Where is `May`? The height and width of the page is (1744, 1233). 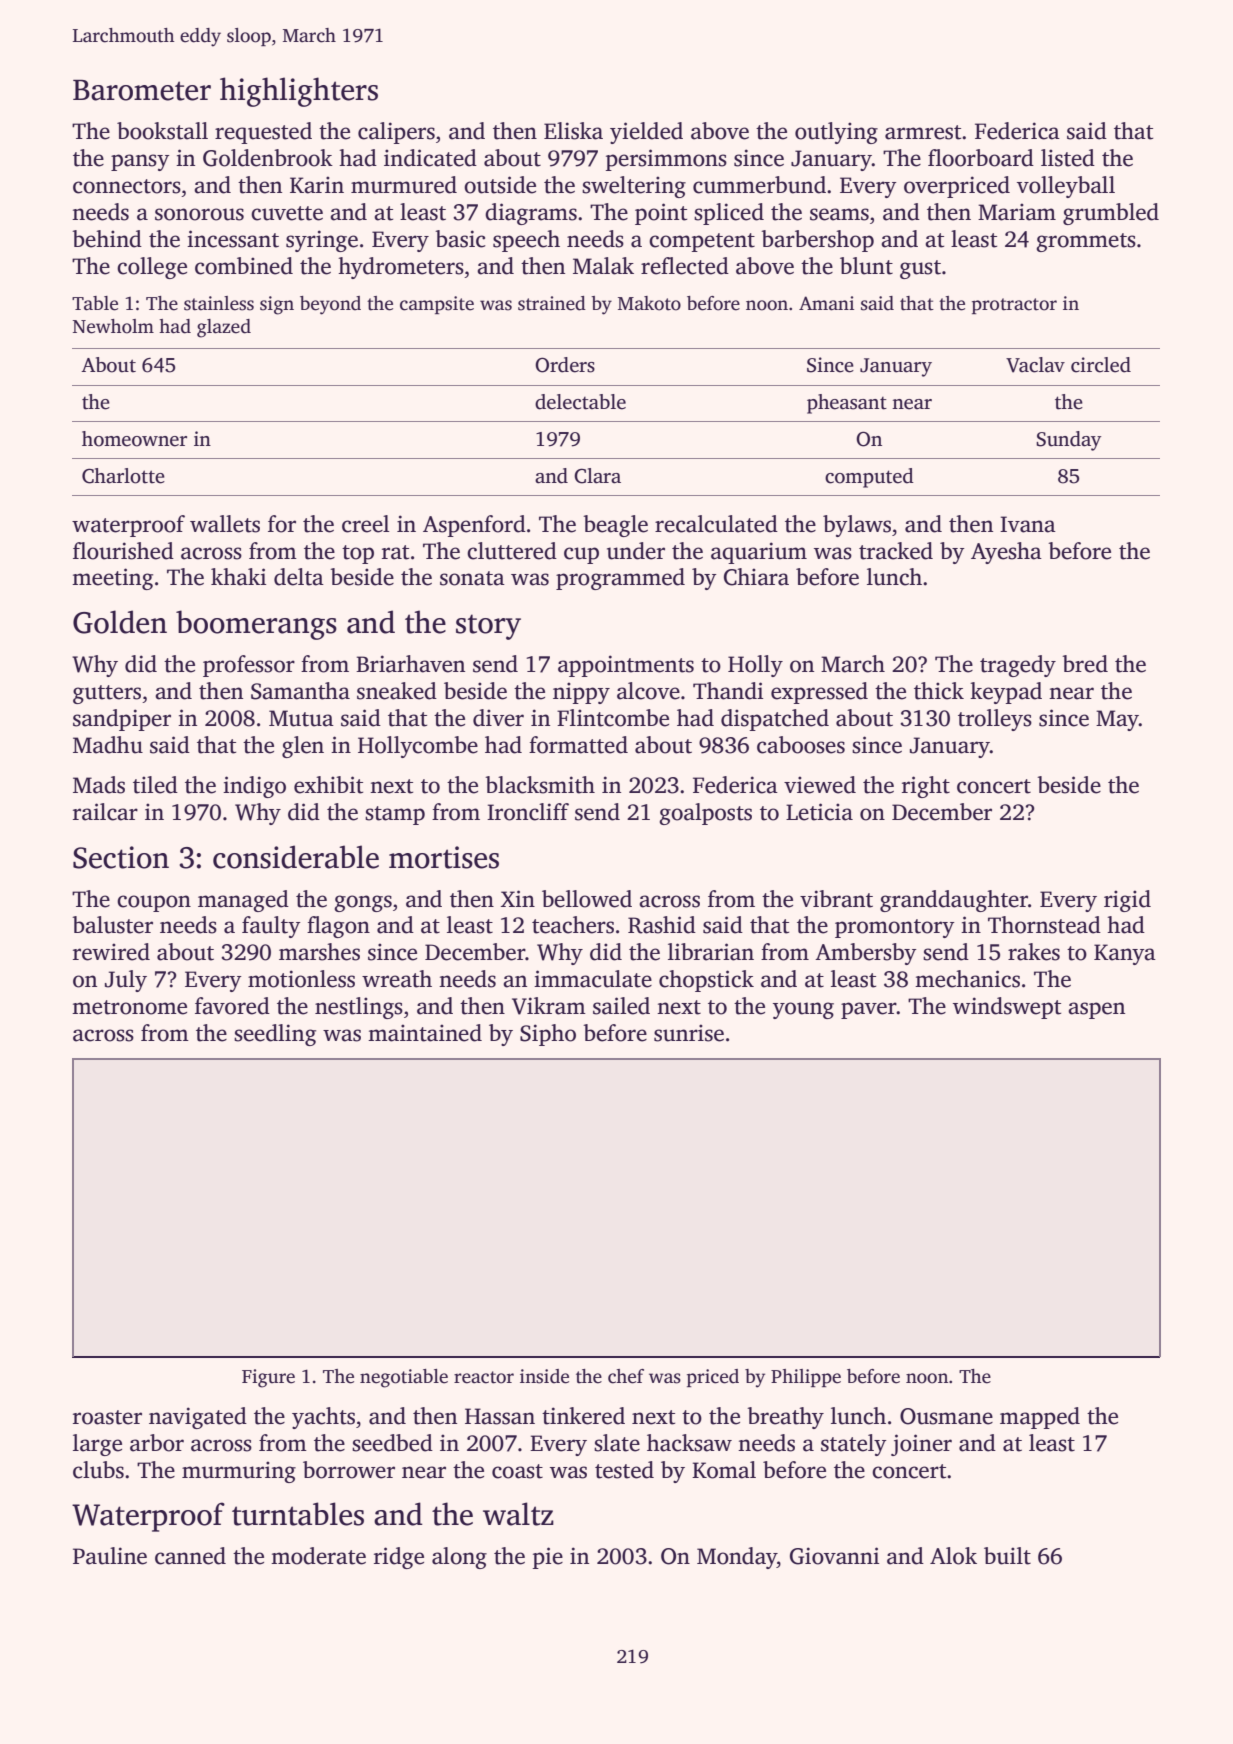
May is located at coordinates (1117, 720).
